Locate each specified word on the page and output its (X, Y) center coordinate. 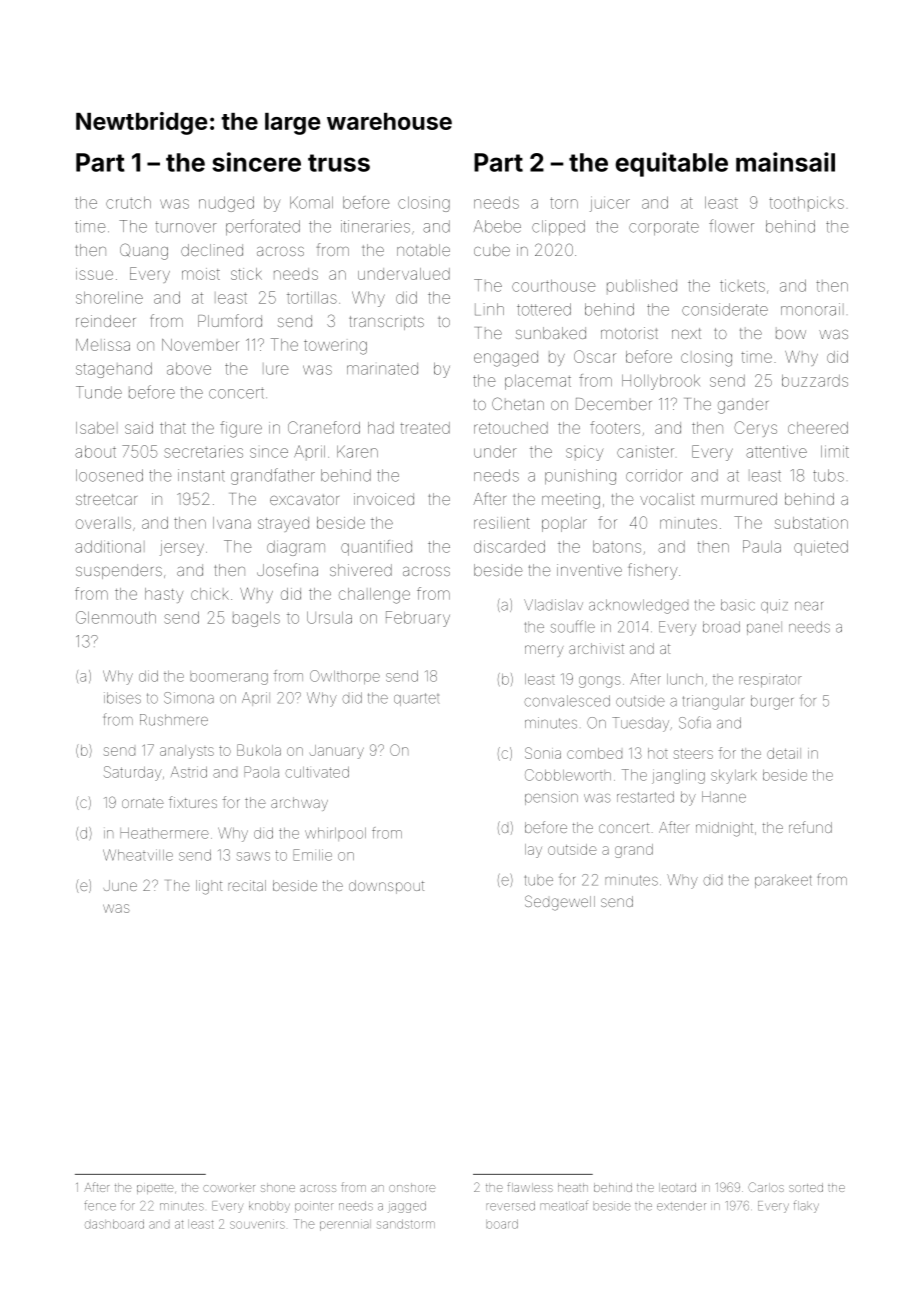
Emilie (312, 855)
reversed (510, 1206)
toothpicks (806, 202)
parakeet (783, 881)
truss (339, 163)
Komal (311, 202)
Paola (261, 772)
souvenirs (257, 1224)
